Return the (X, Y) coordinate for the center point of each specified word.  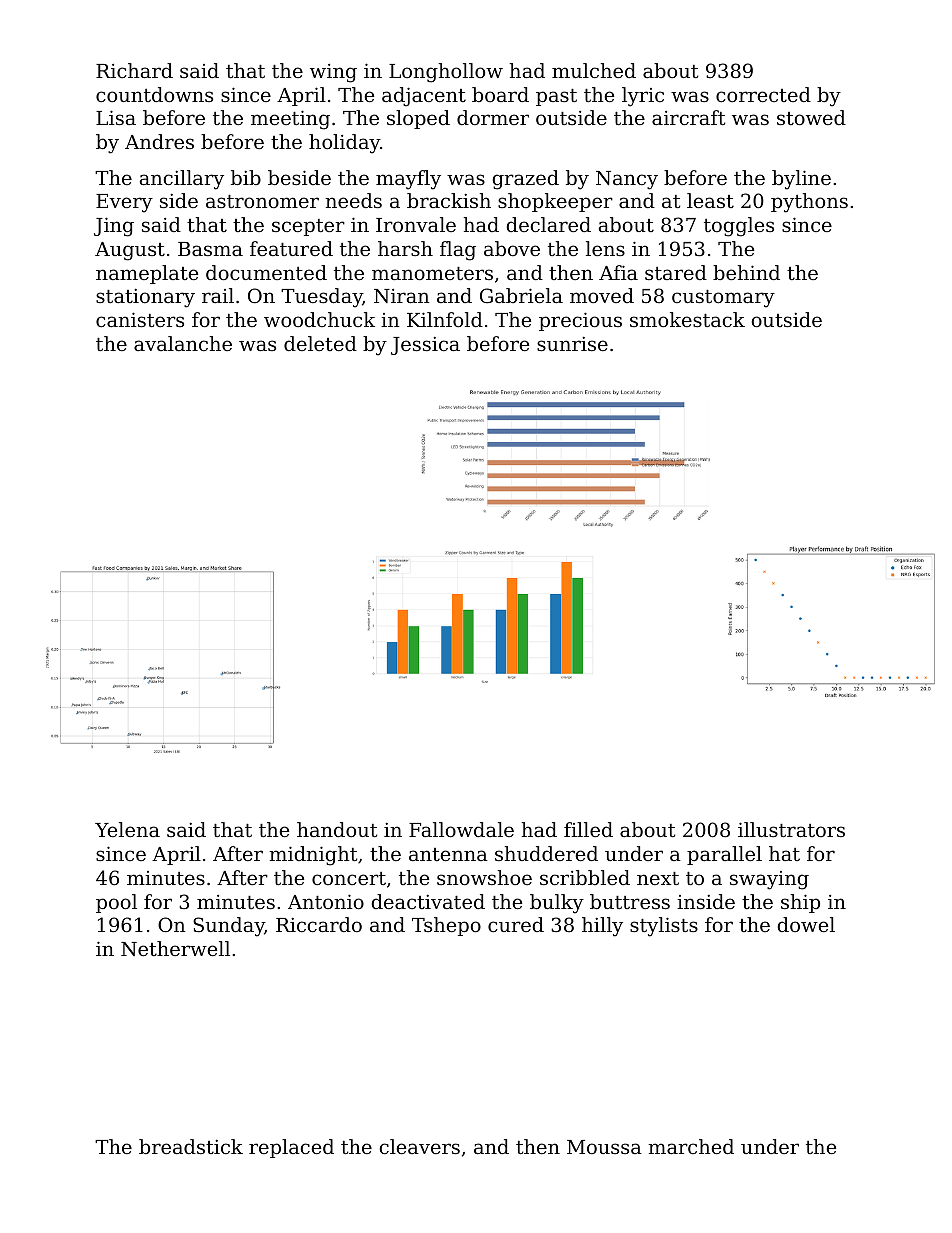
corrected (763, 94)
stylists (664, 927)
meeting (290, 120)
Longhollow (446, 73)
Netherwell (175, 948)
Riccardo (319, 924)
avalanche (183, 343)
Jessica (425, 346)
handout (337, 829)
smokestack (687, 319)
